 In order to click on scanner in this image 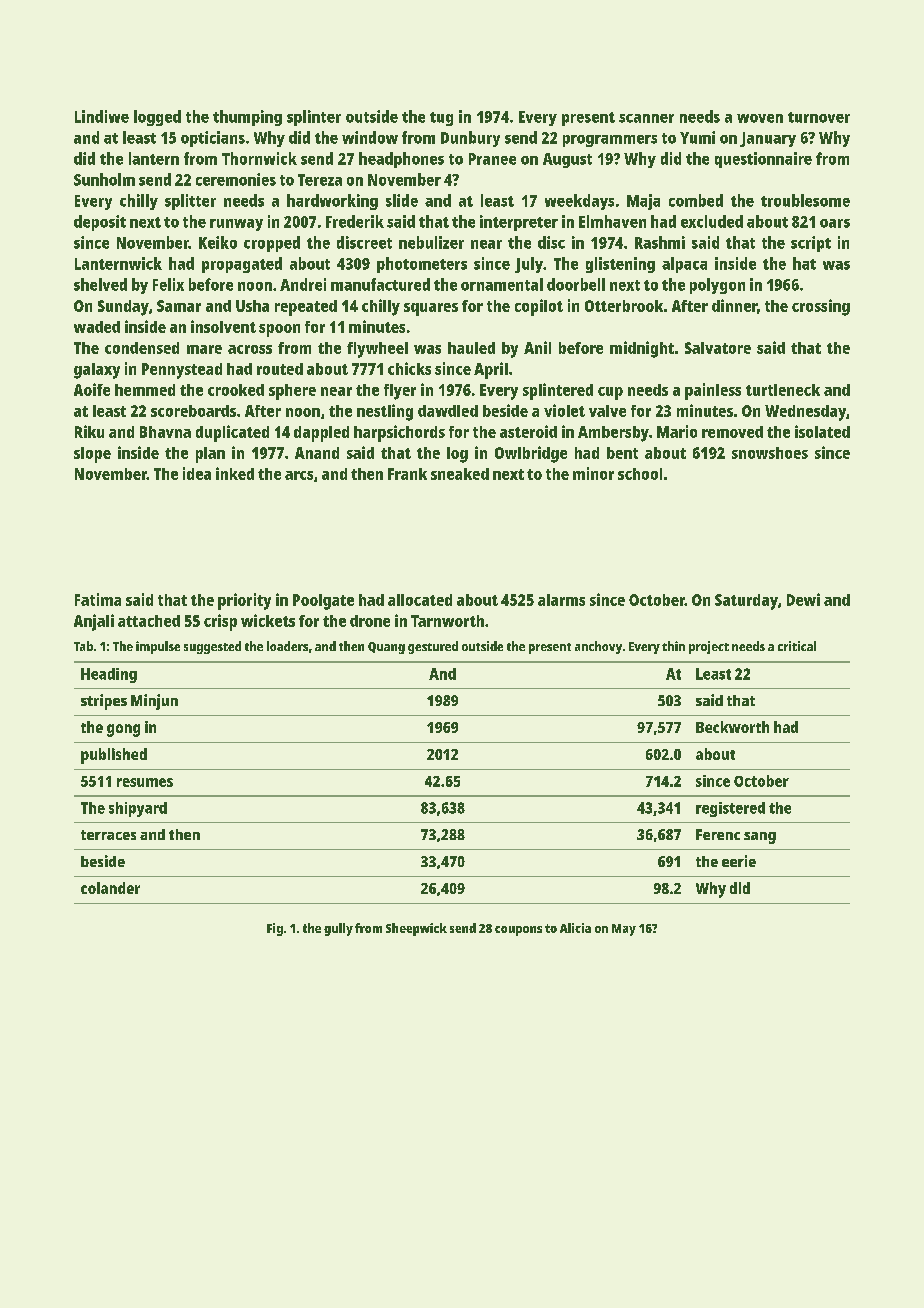, I will do `click(646, 118)`.
